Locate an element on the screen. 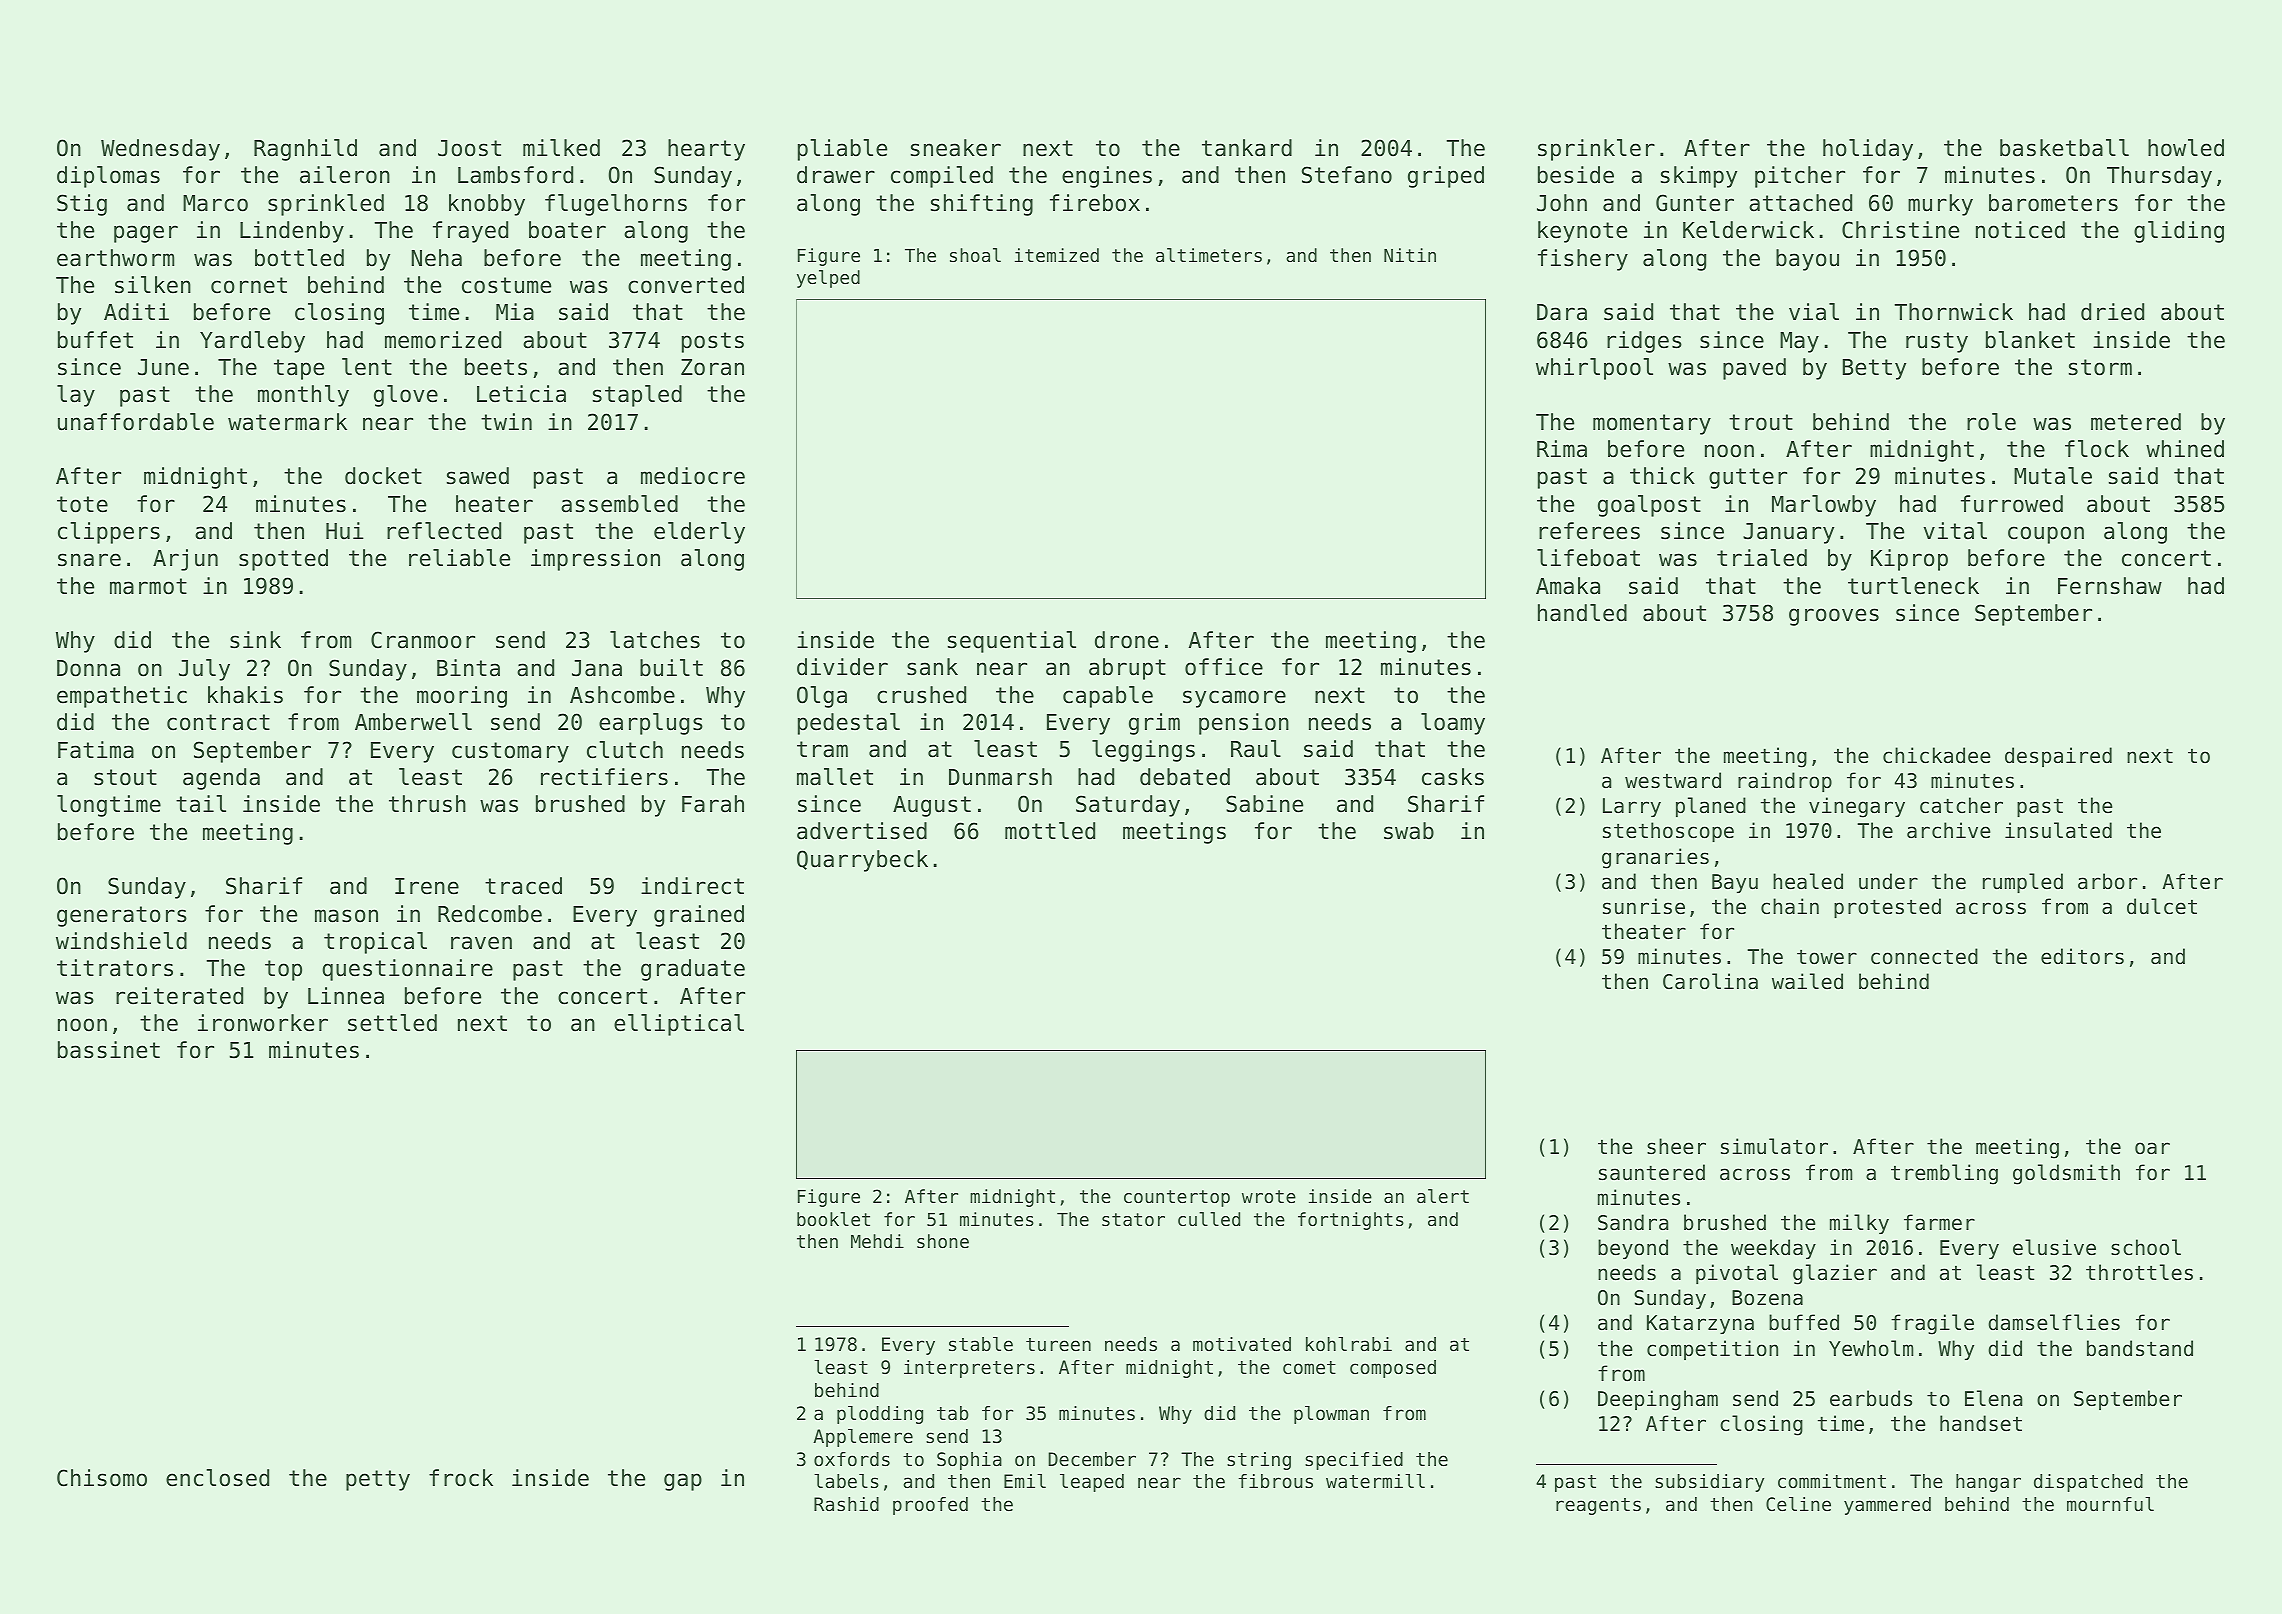  sunrise is located at coordinates (1644, 906).
